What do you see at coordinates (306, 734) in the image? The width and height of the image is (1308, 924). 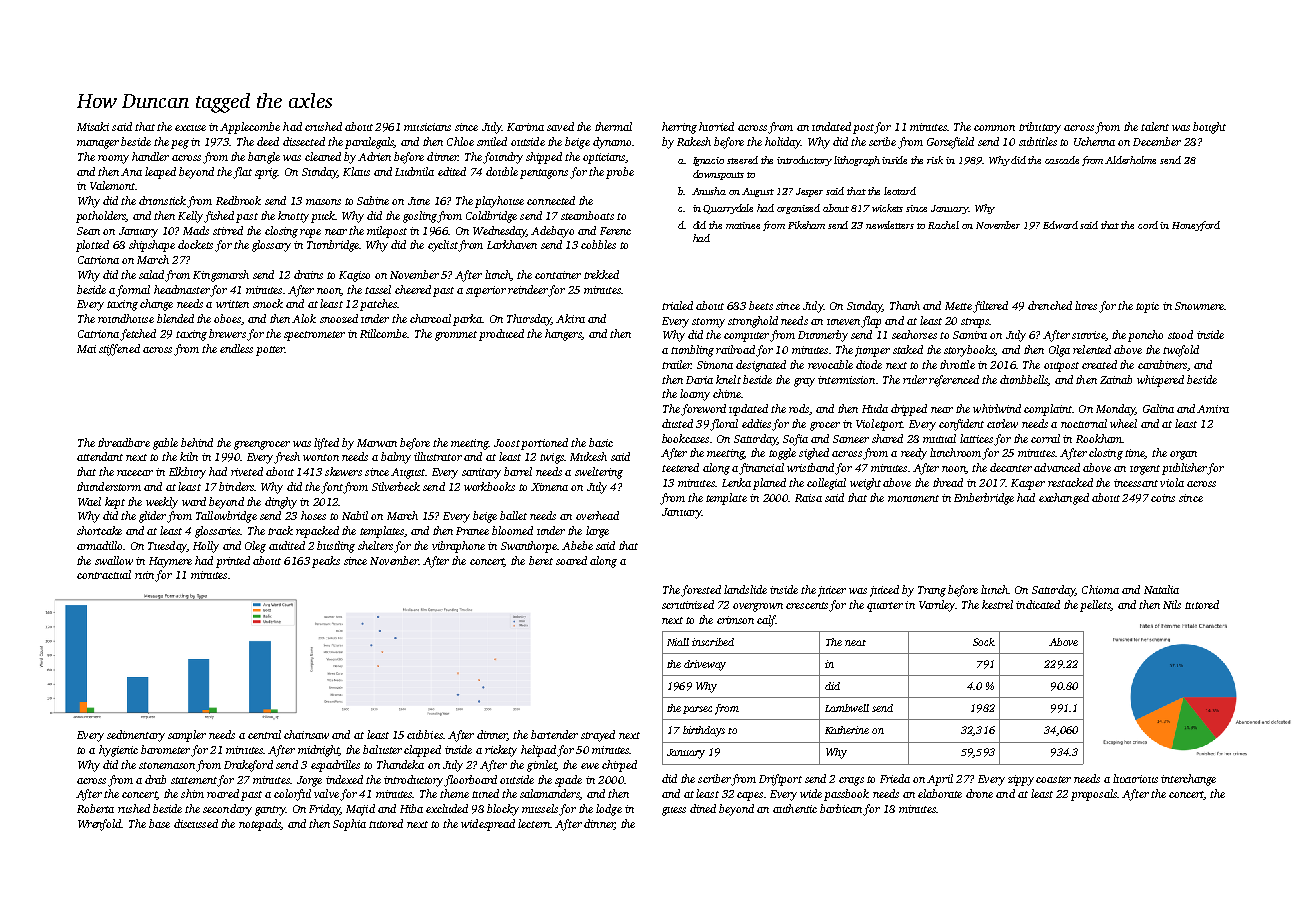 I see `chainsaw` at bounding box center [306, 734].
